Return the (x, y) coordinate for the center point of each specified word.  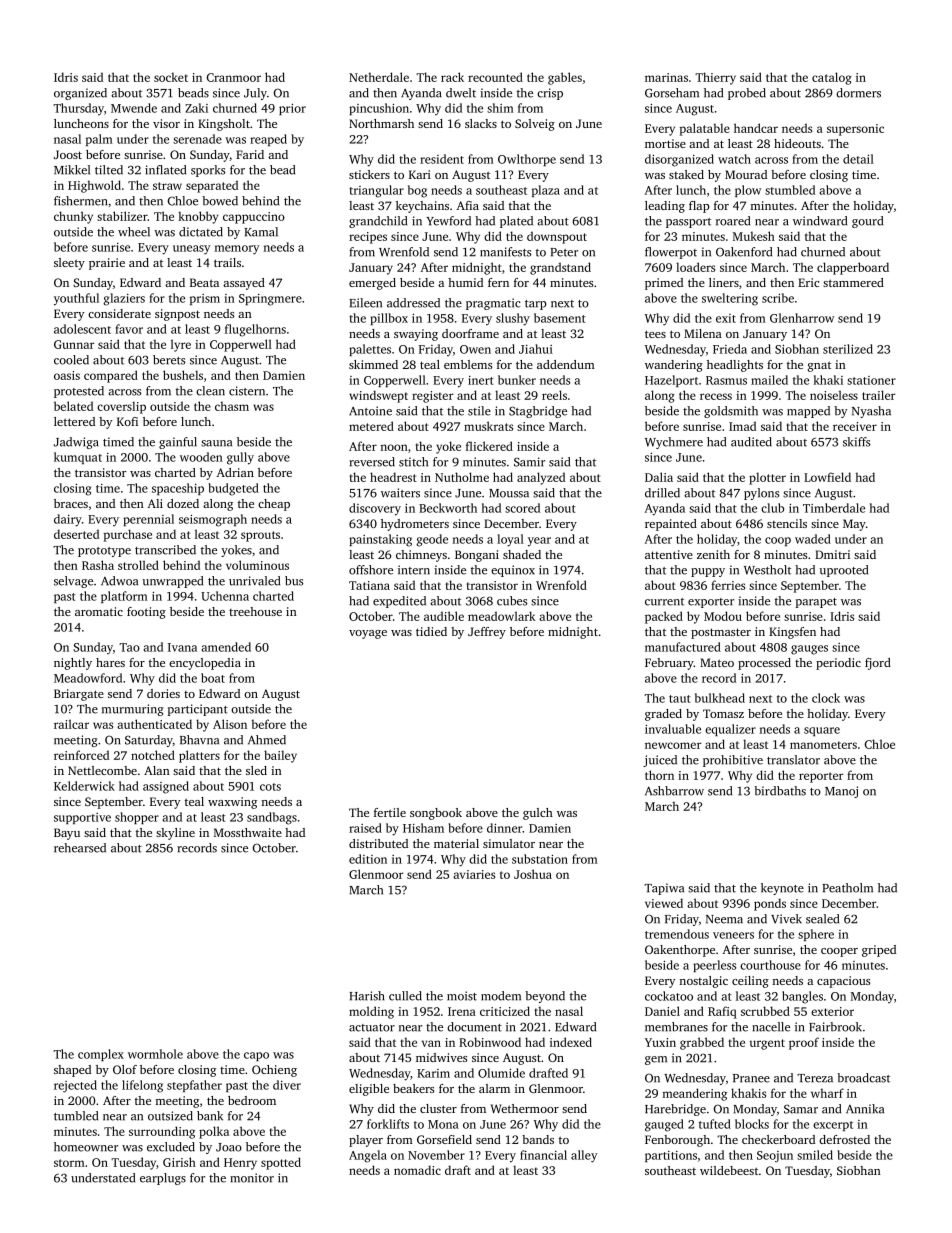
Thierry (715, 78)
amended (226, 647)
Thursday (78, 109)
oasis (67, 375)
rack (452, 77)
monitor (252, 1178)
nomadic (417, 1170)
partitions (671, 1156)
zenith (713, 554)
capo (256, 1056)
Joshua (533, 874)
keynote (782, 889)
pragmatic (493, 304)
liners (724, 282)
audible (444, 616)
